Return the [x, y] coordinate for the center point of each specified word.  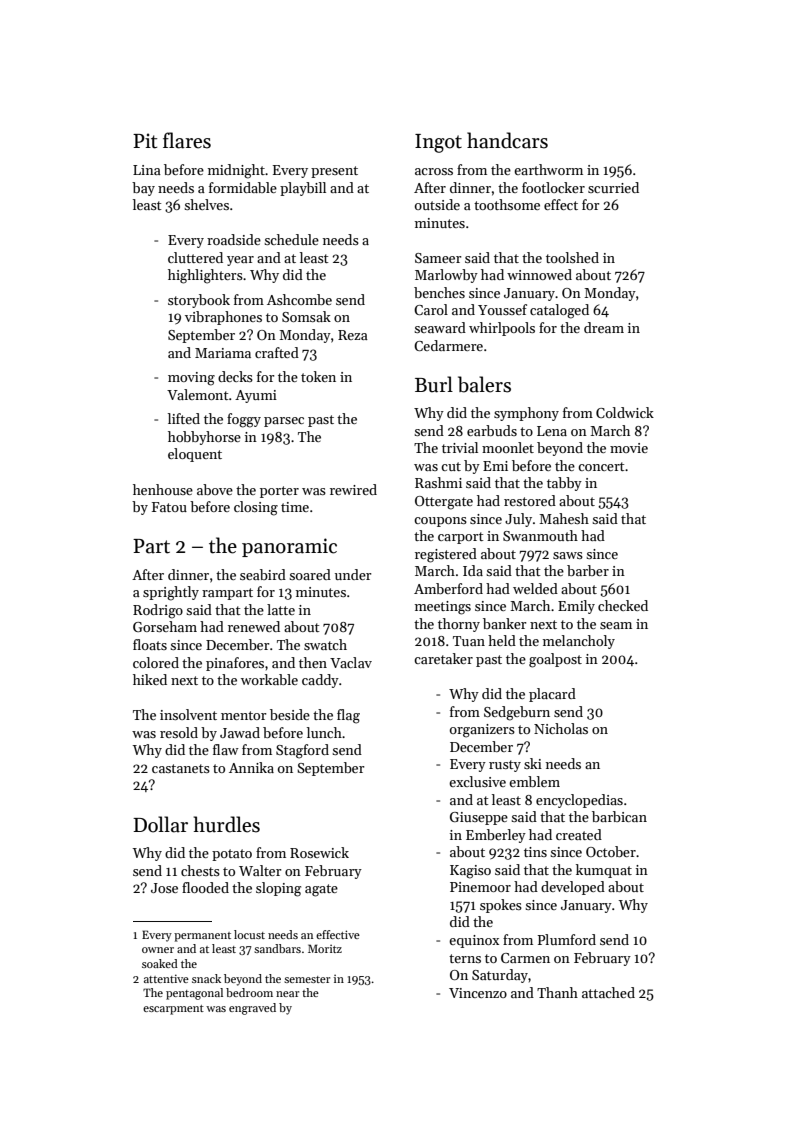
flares [187, 140]
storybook [199, 301]
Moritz [325, 948]
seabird [263, 574]
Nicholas [561, 728]
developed [573, 888]
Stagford [302, 751]
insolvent [188, 714]
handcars [507, 140]
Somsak [306, 316]
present [334, 172]
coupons [440, 522]
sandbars [277, 948]
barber [588, 570]
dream [604, 327]
